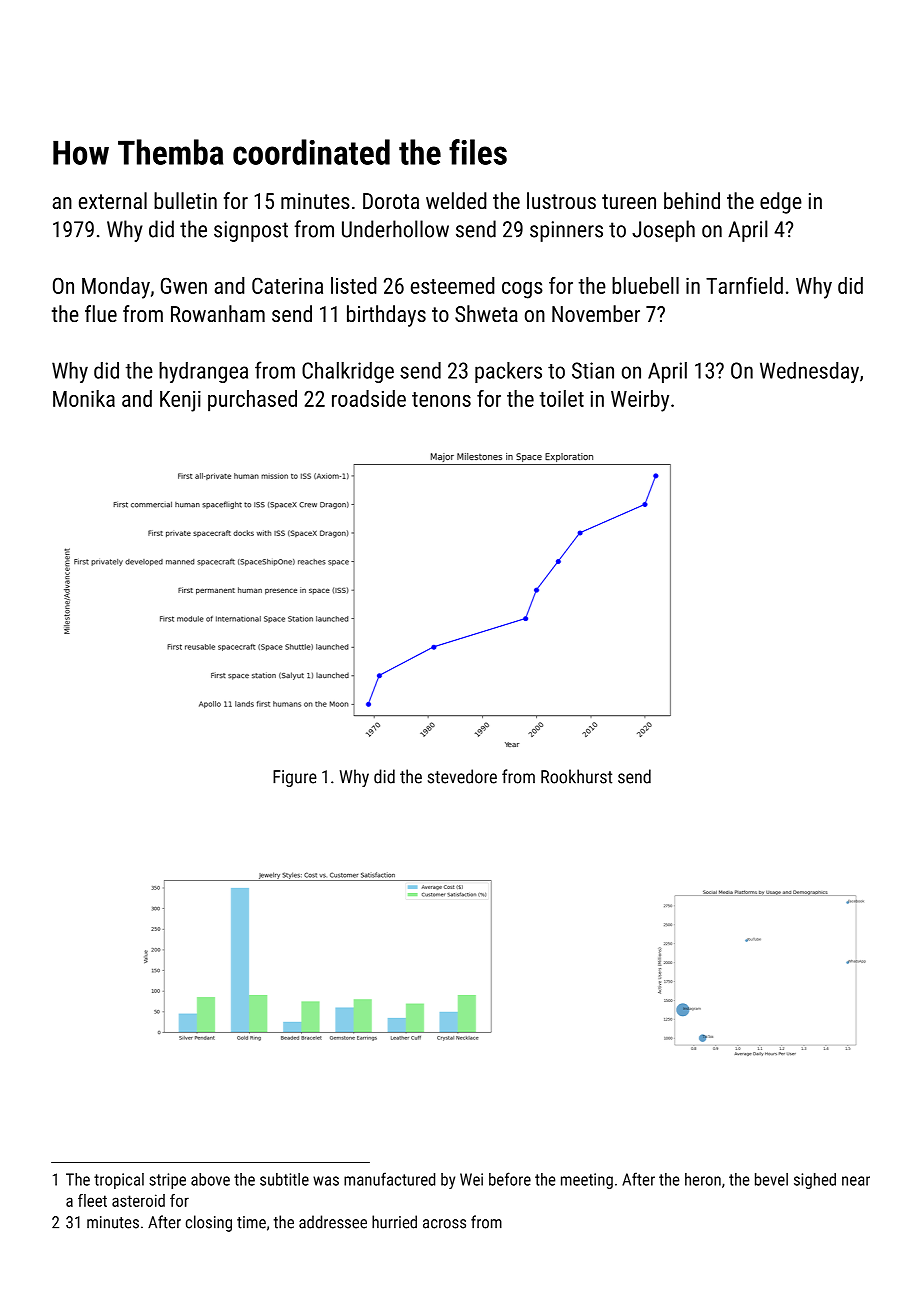 The width and height of the page is (924, 1314). Describe the element at coordinates (703, 1179) in the page. I see `heron` at that location.
